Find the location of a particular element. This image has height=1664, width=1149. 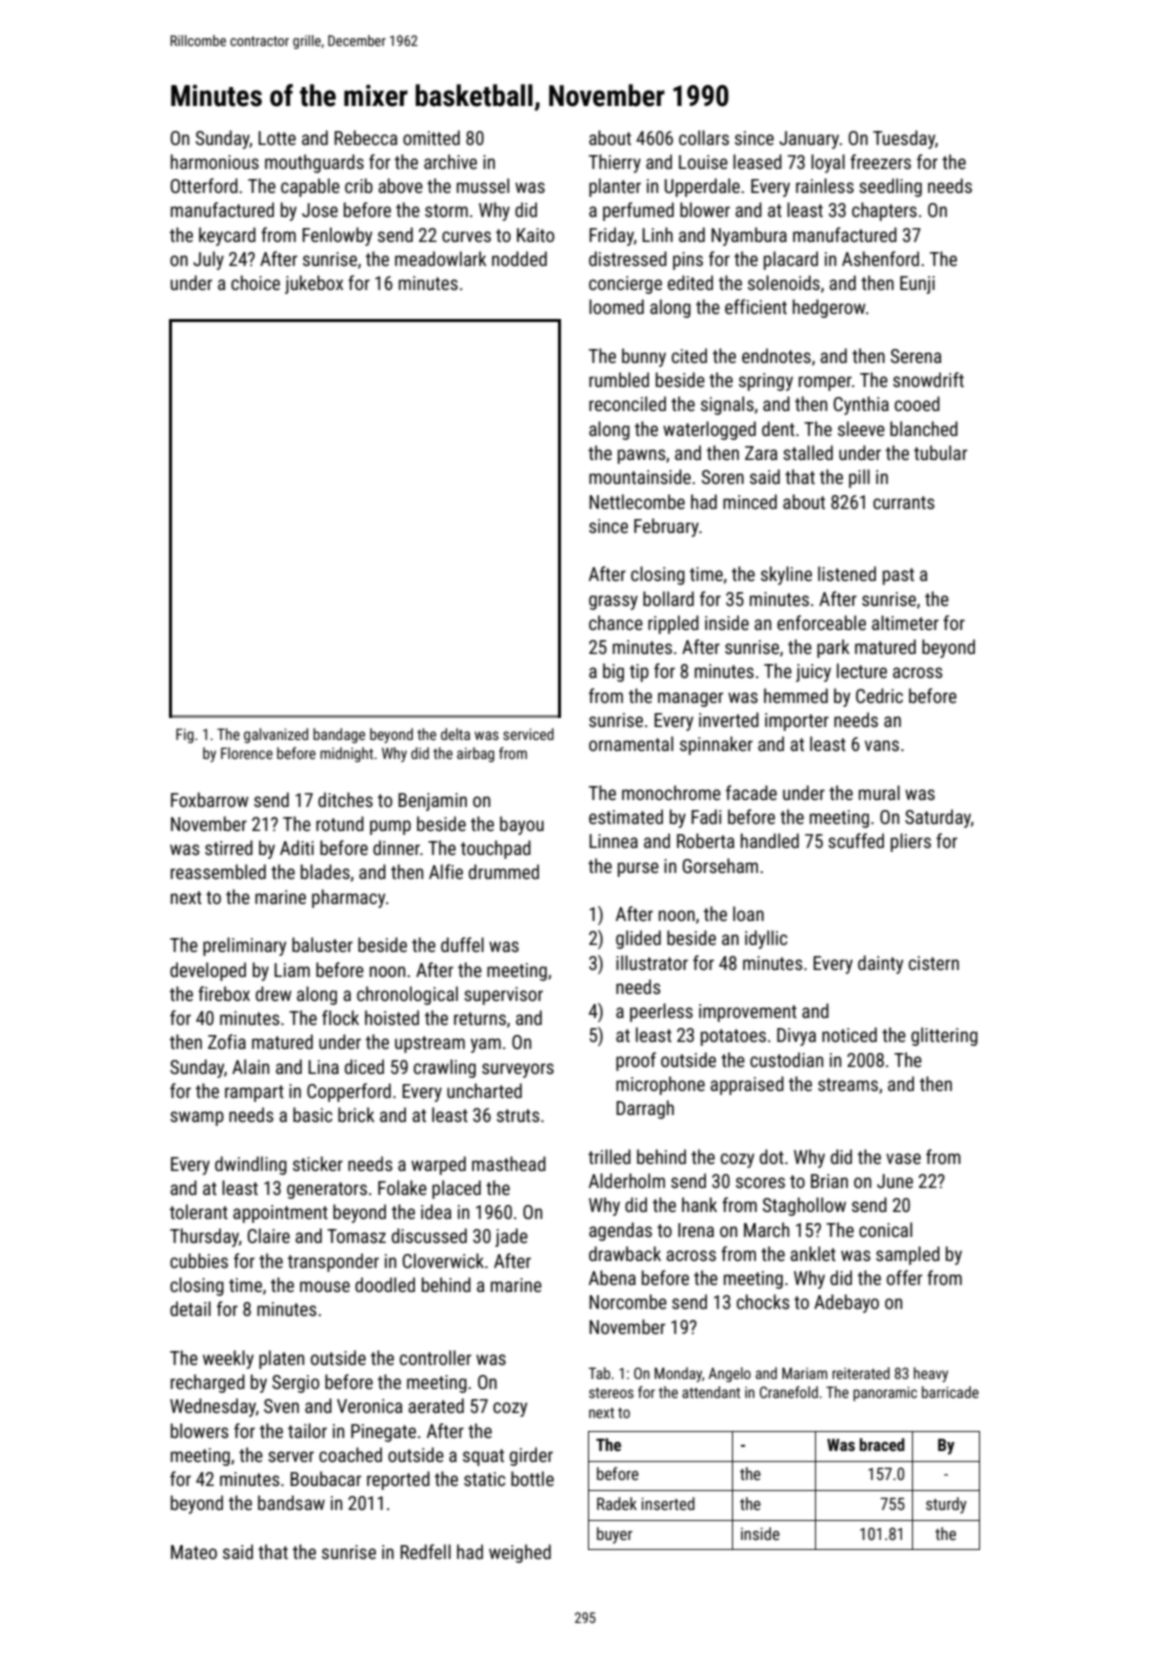

choice is located at coordinates (255, 282).
